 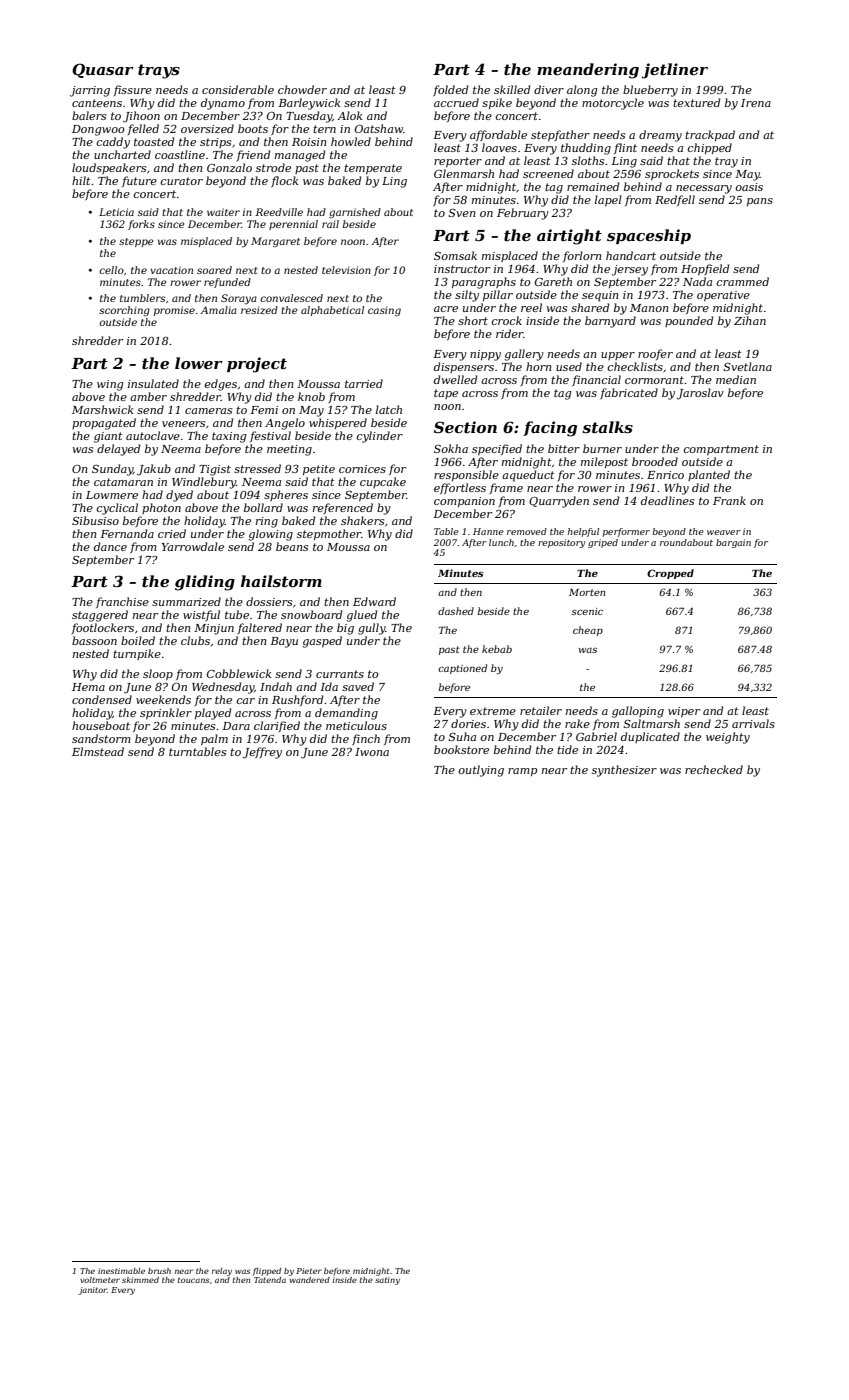 I want to click on flipped, so click(x=267, y=1272).
